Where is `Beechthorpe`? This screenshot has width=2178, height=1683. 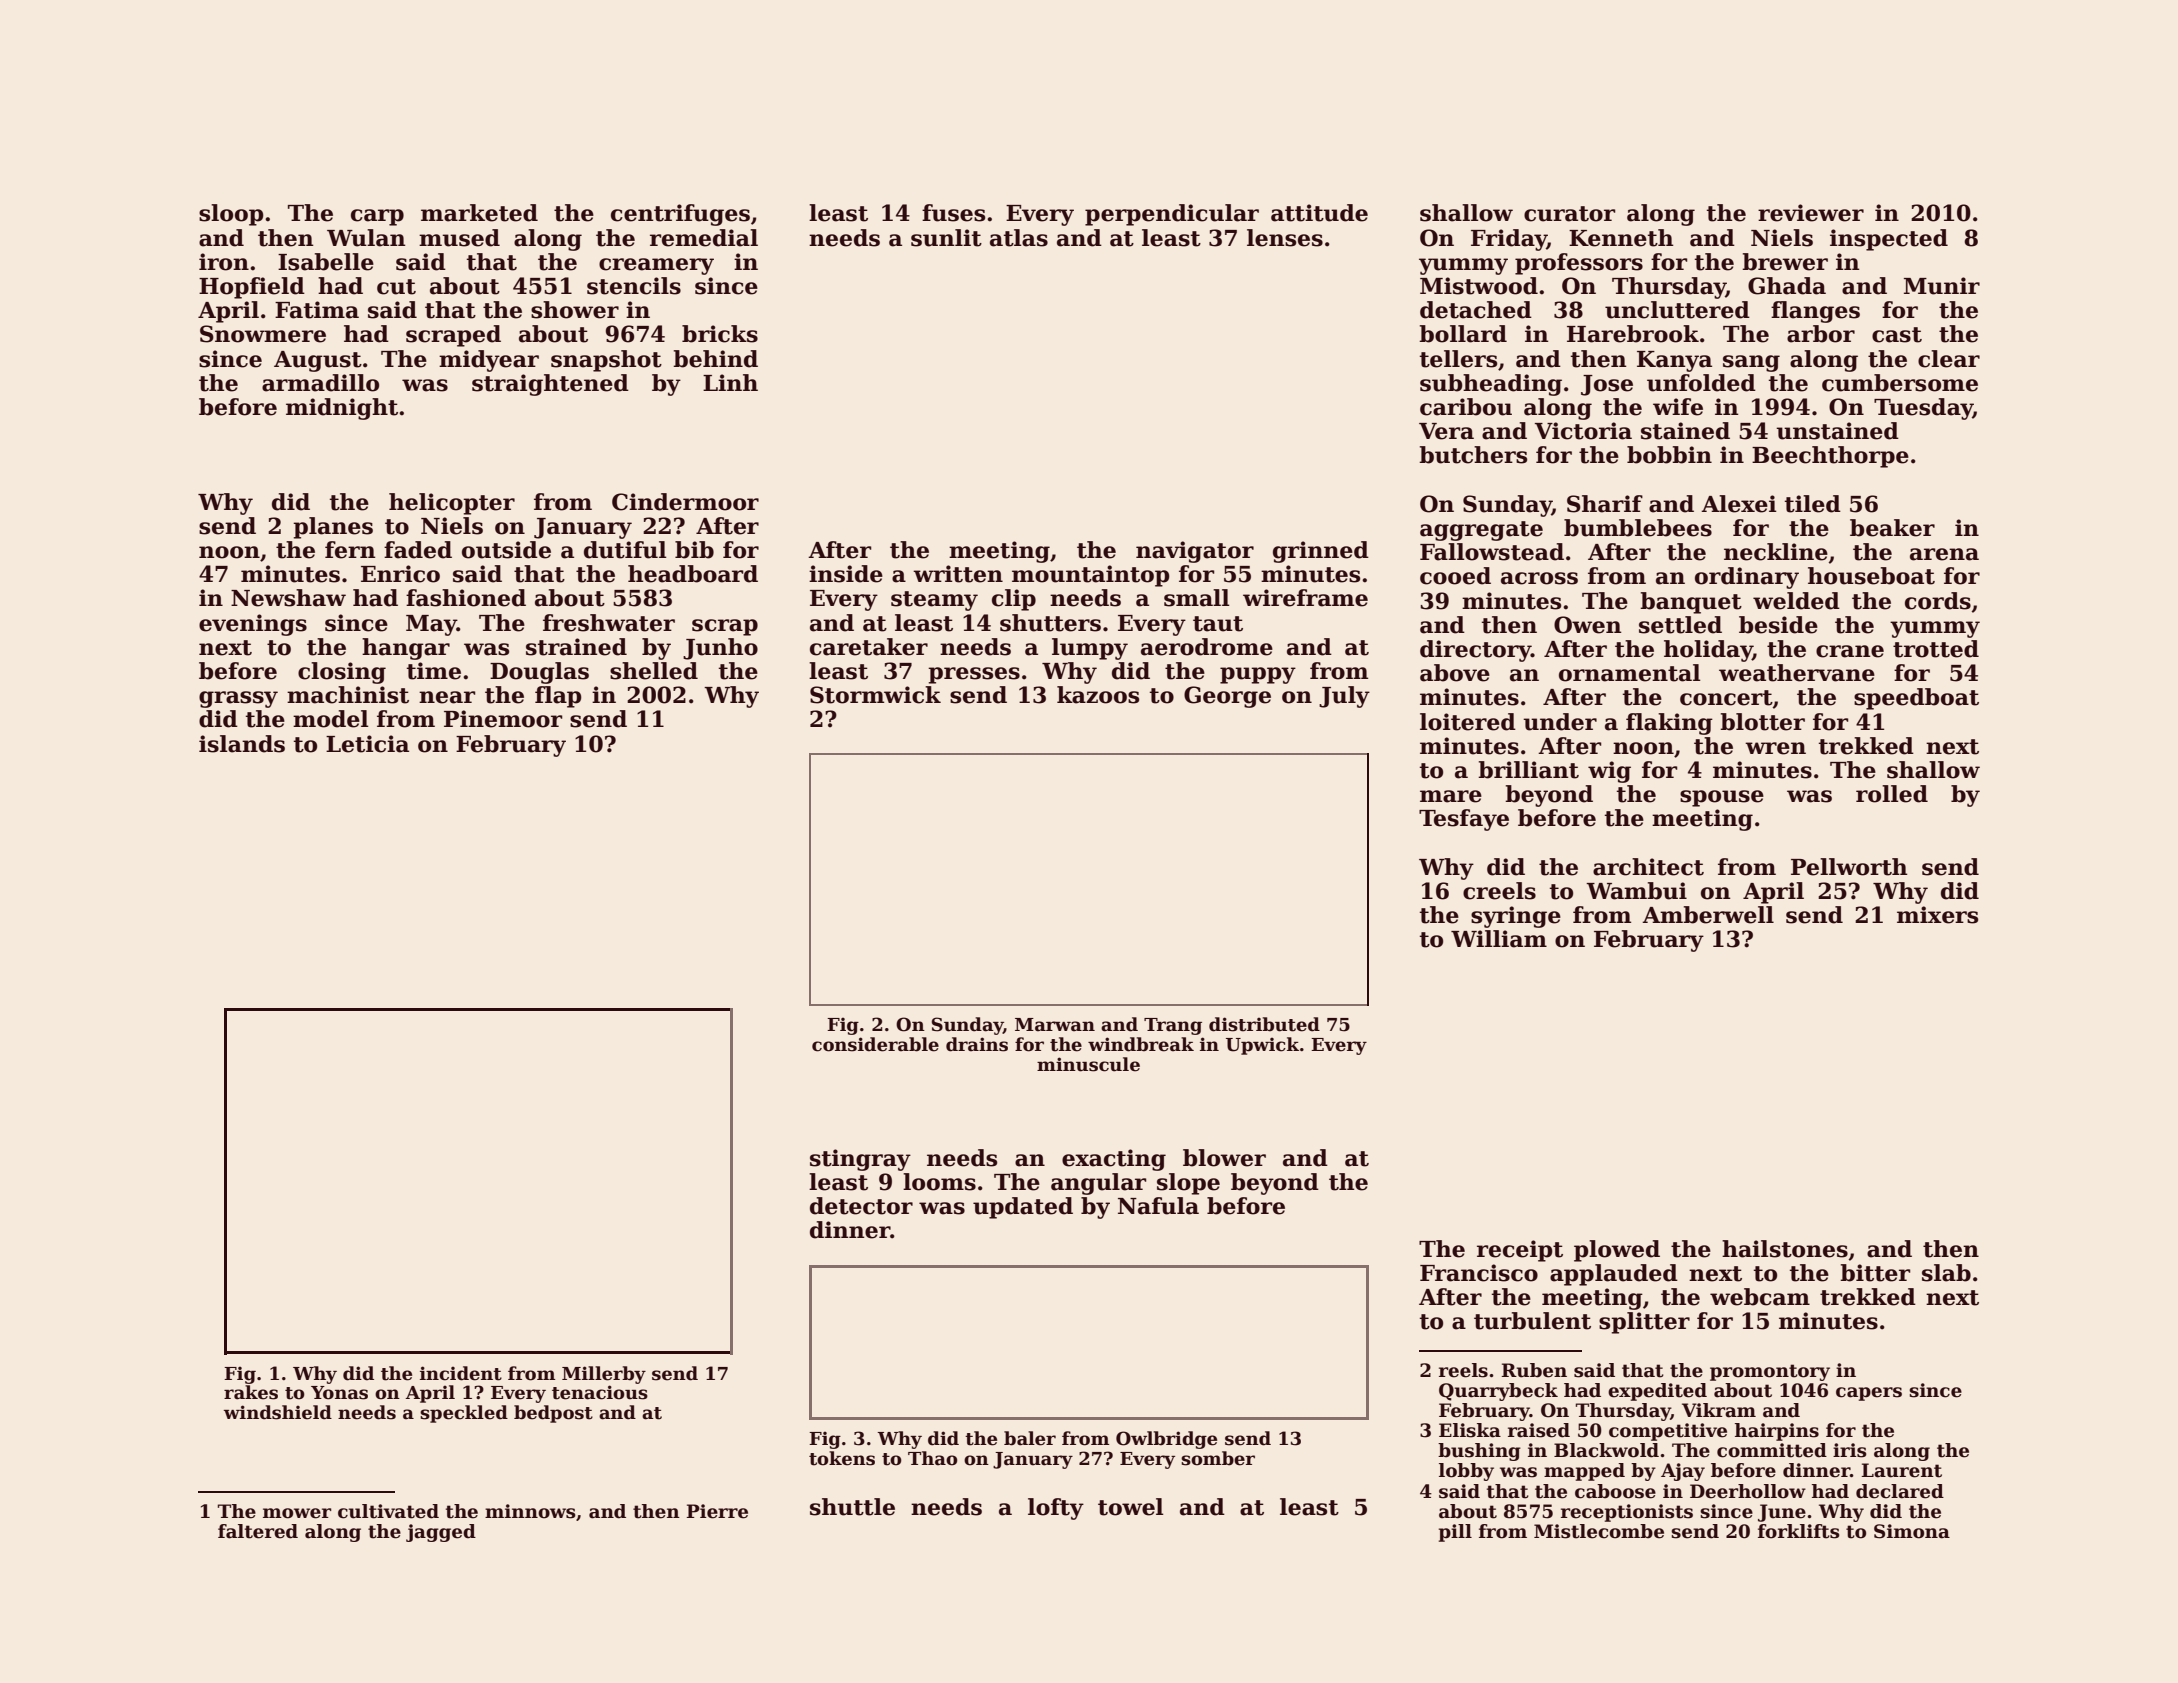
Beechthorpe is located at coordinates (1830, 457).
